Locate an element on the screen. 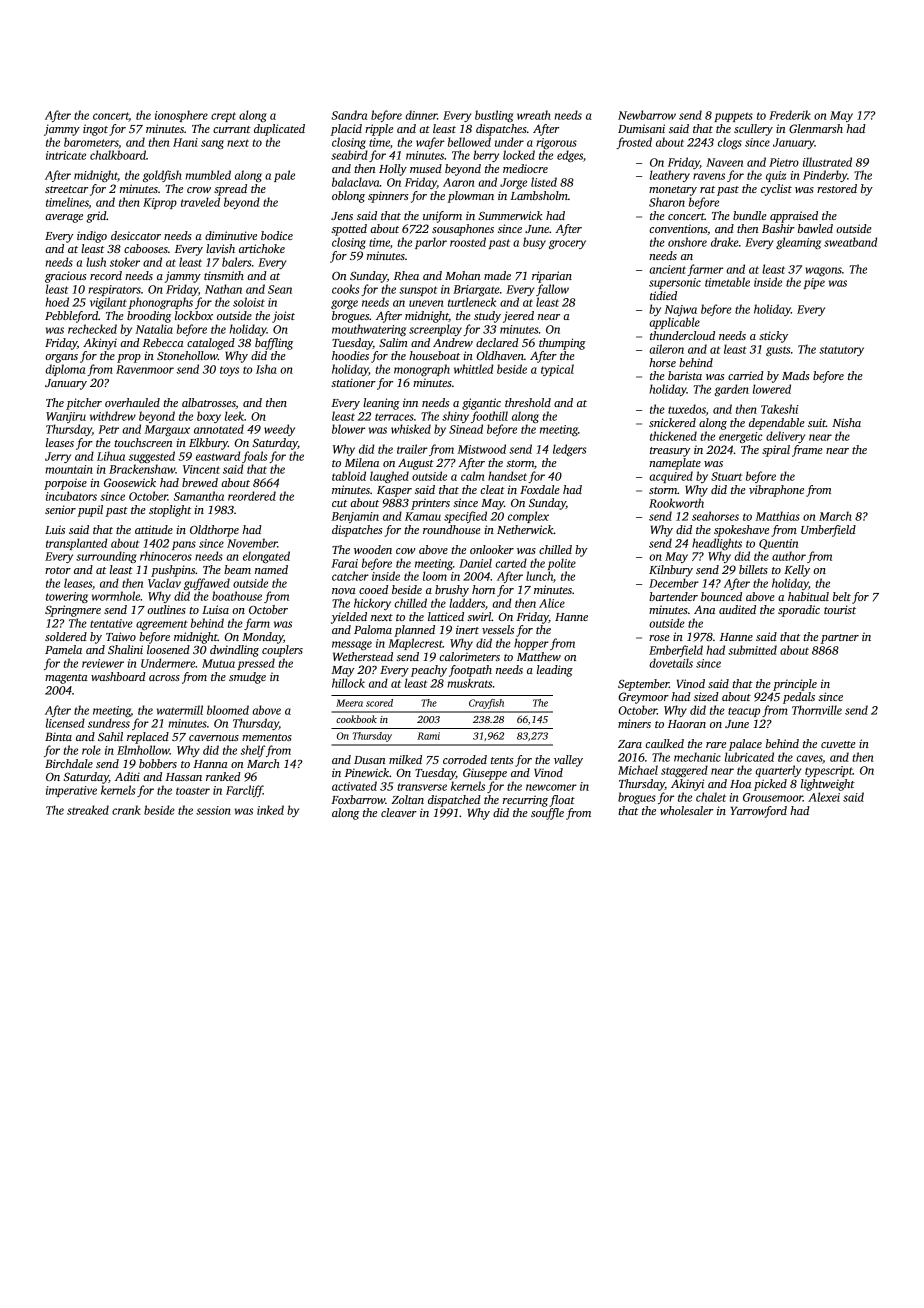 The image size is (924, 1308). Monday is located at coordinates (262, 638).
